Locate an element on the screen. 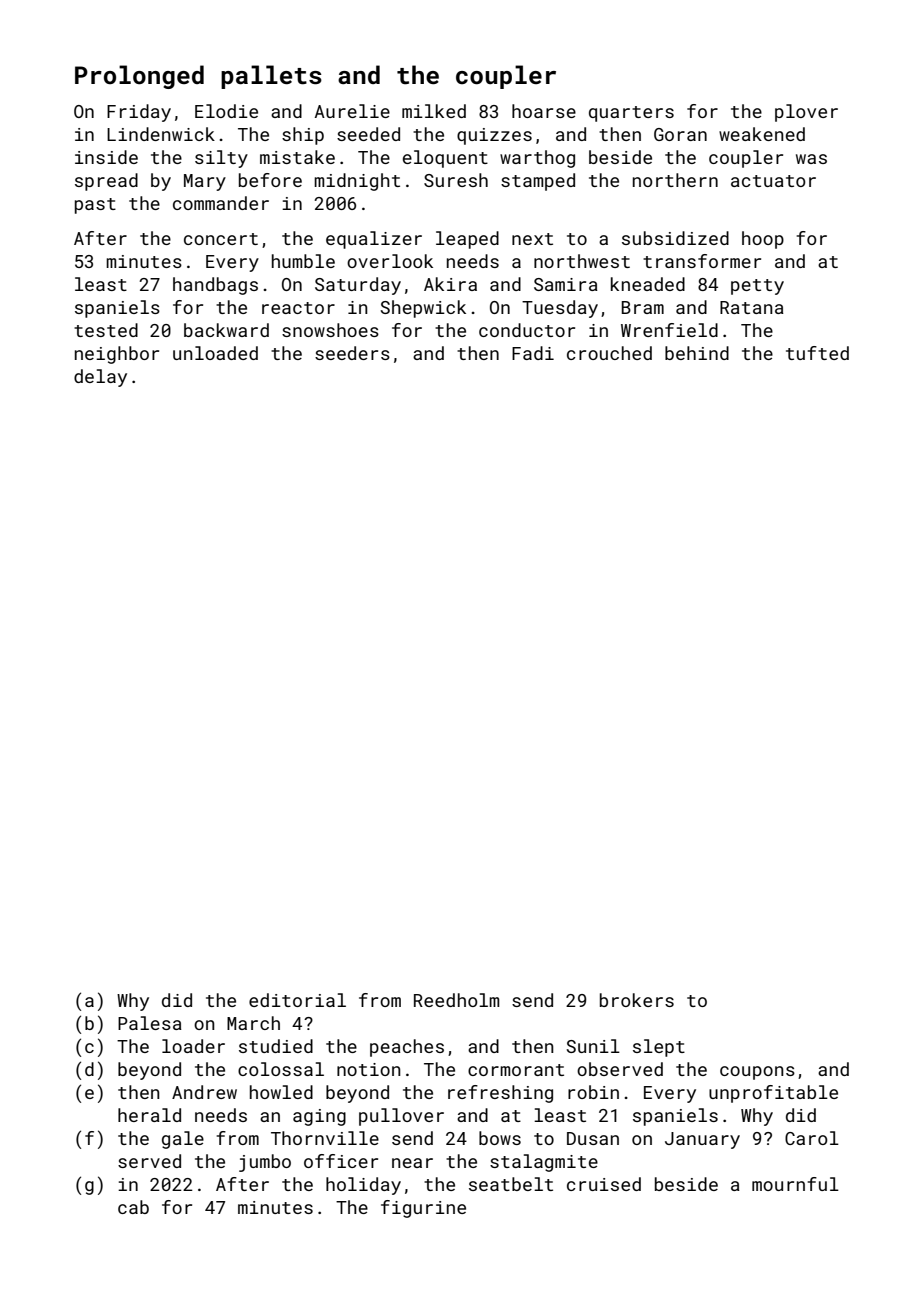  Reedholm is located at coordinates (456, 1000).
